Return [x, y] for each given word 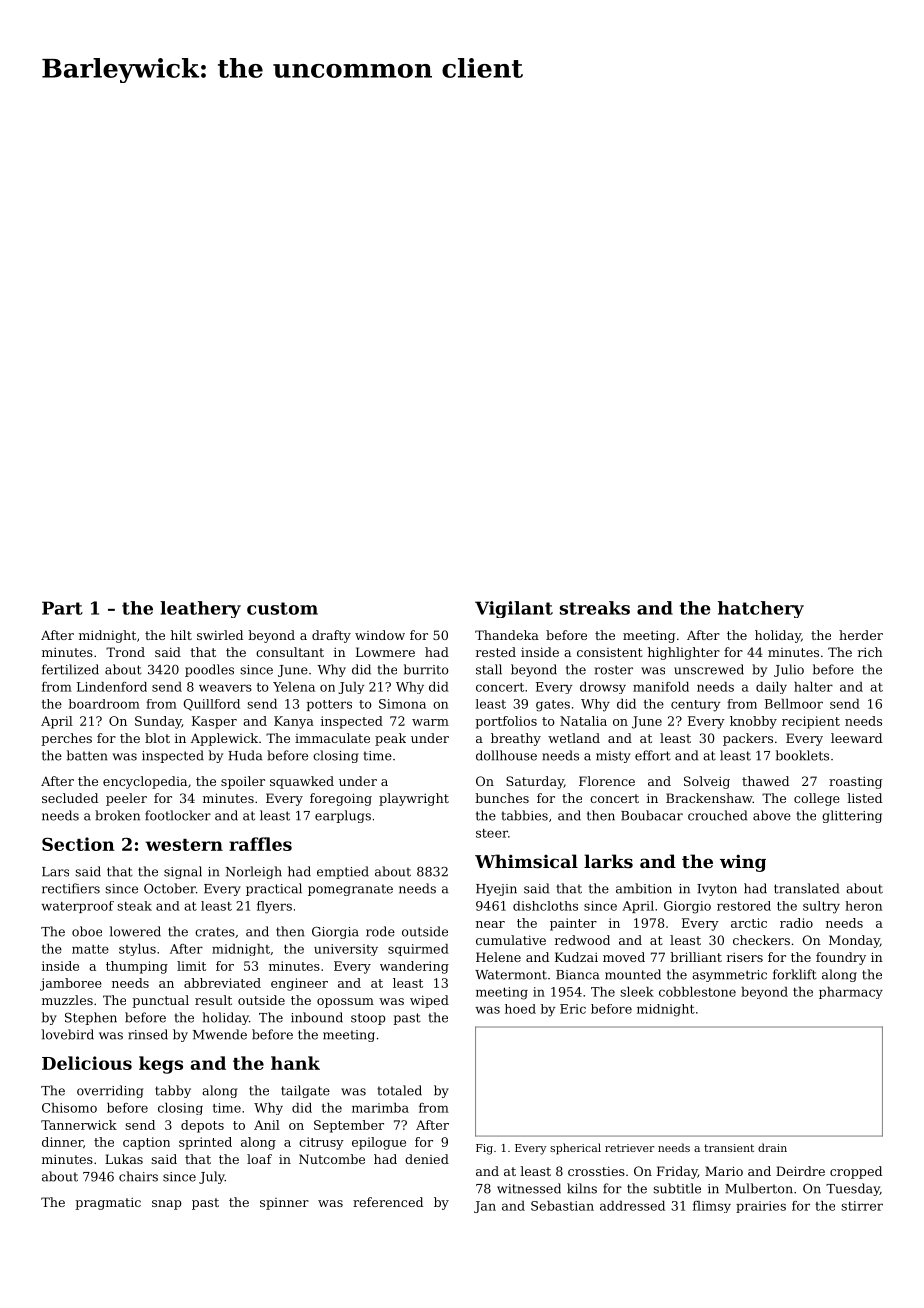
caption [146, 1143]
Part [62, 608]
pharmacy [851, 993]
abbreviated [222, 983]
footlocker [178, 815]
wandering [414, 967]
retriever [629, 1148]
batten [87, 755]
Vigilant [514, 609]
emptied [343, 872]
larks [608, 861]
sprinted [205, 1143]
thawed [765, 781]
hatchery [761, 609]
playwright [414, 799]
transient [729, 1148]
